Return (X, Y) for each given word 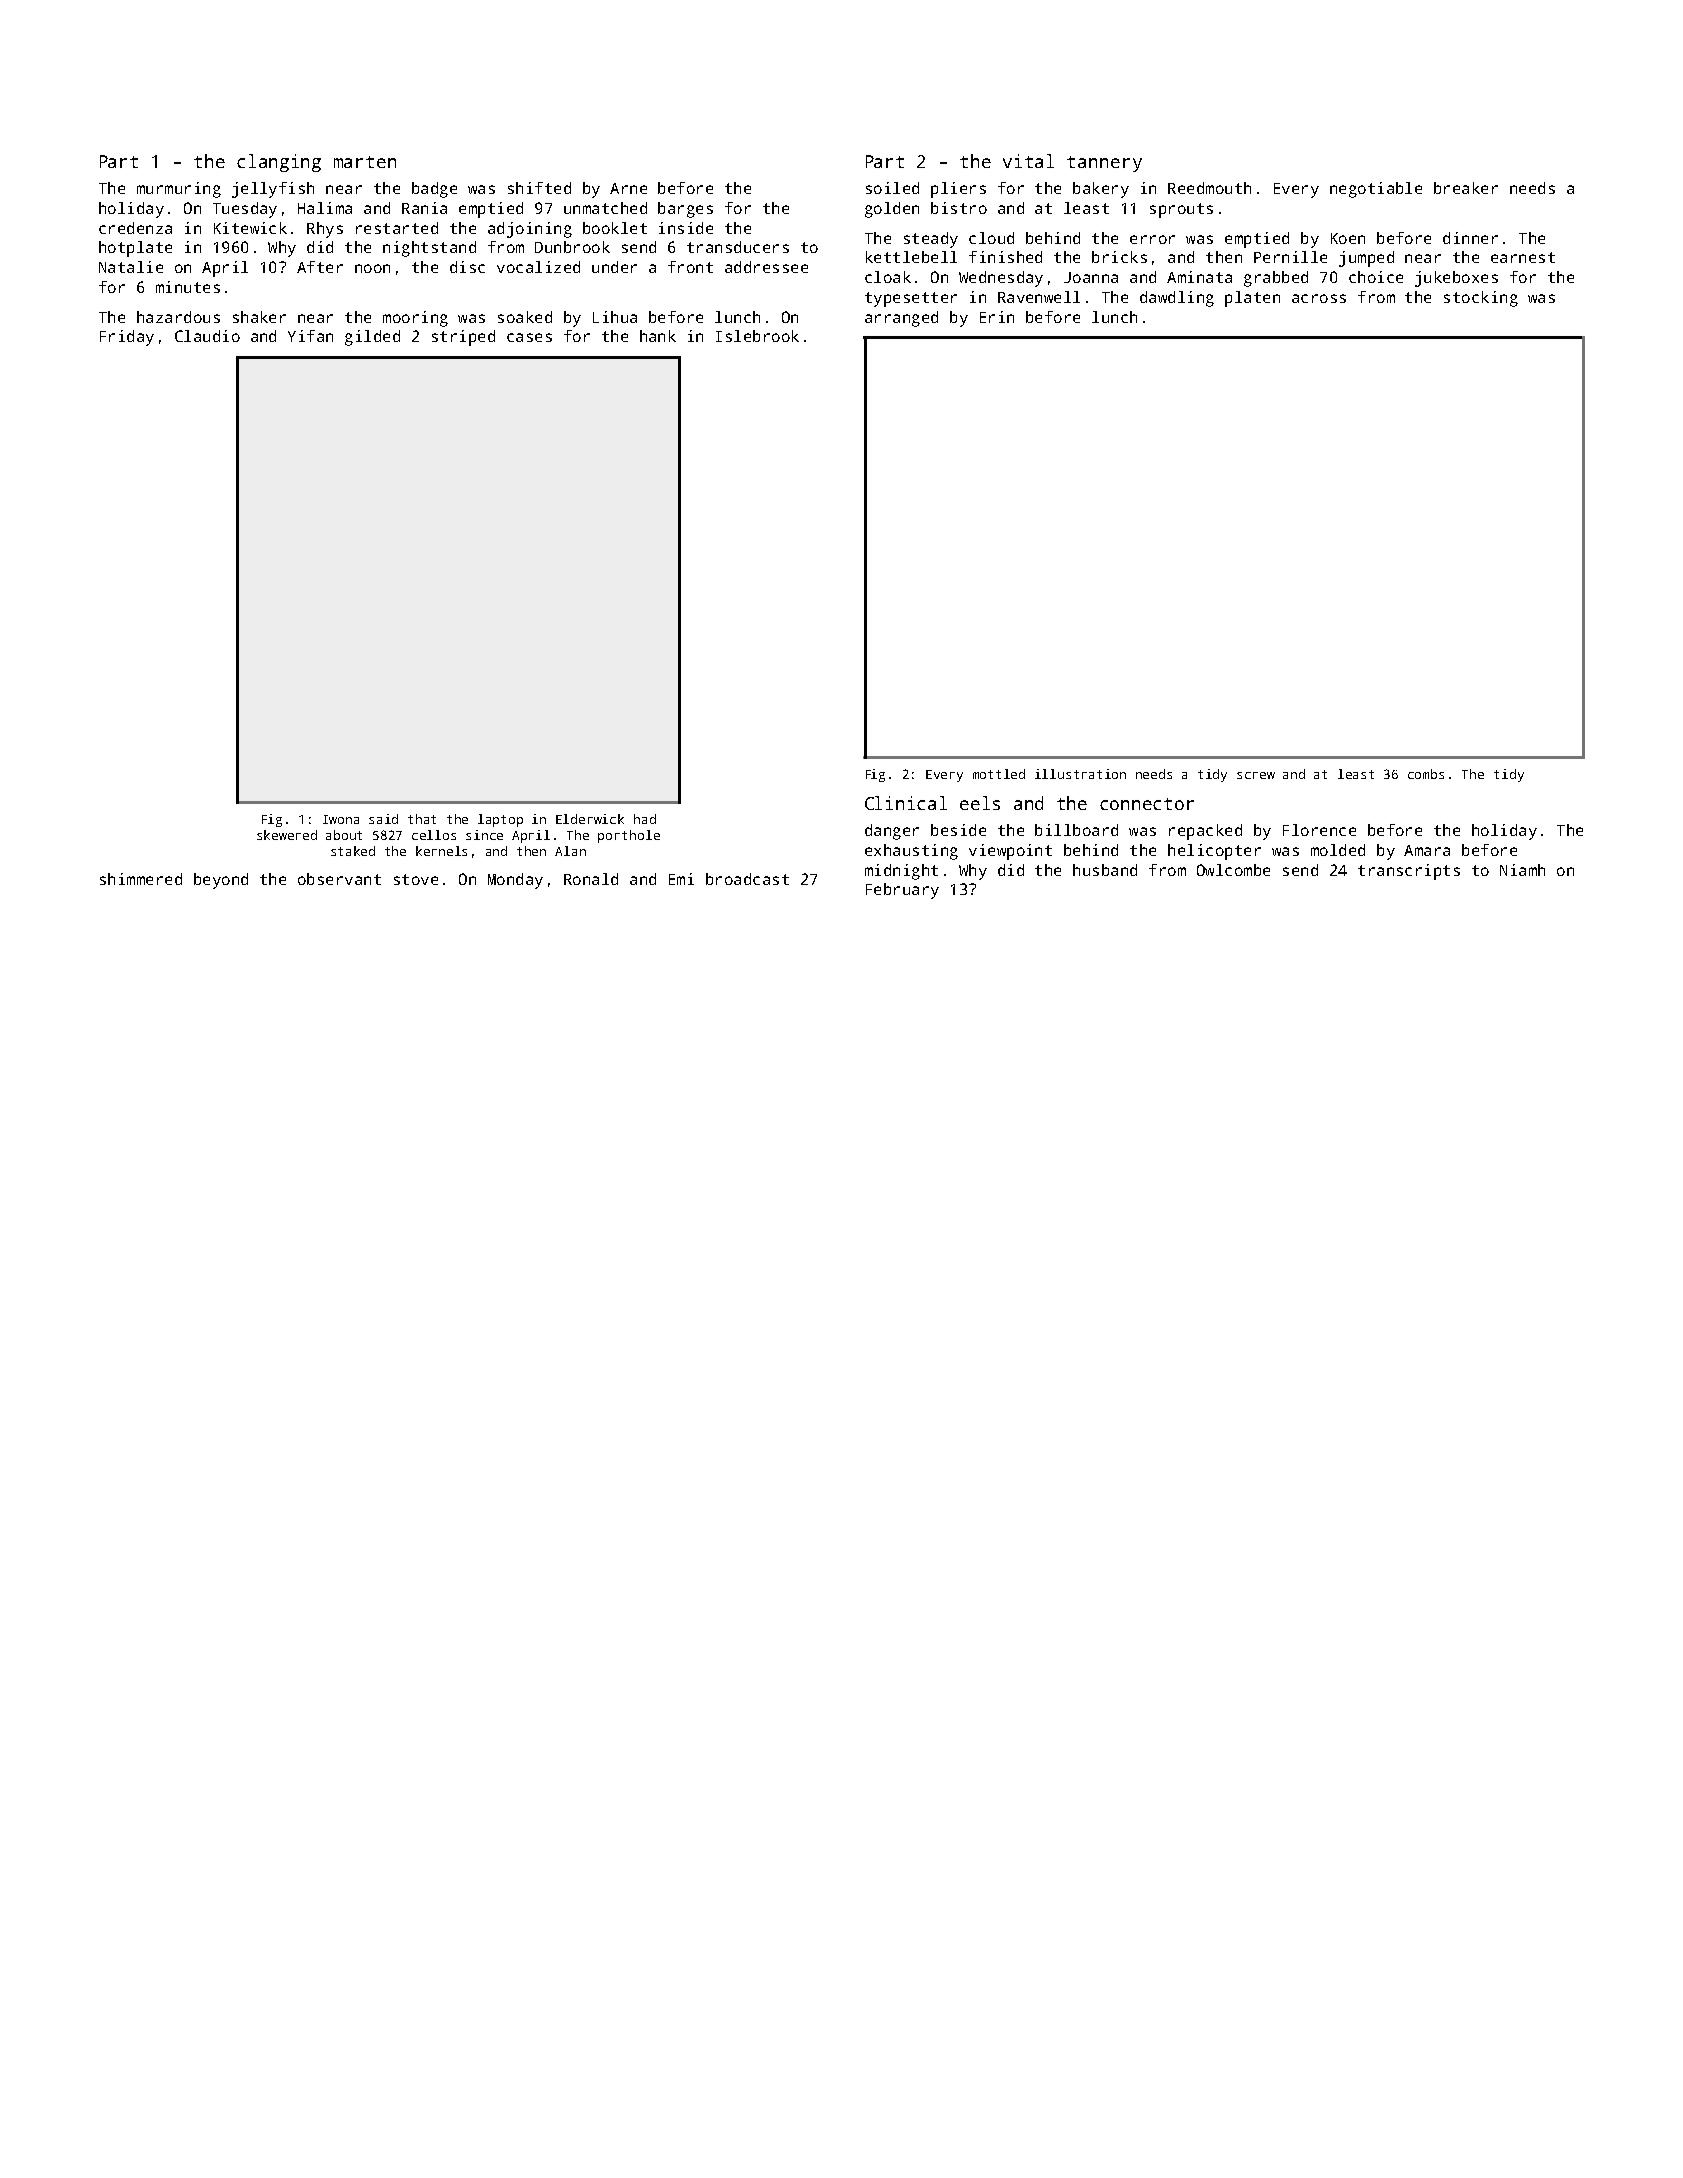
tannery (1104, 164)
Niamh (1522, 870)
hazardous (178, 317)
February (902, 891)
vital (1028, 161)
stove (416, 879)
